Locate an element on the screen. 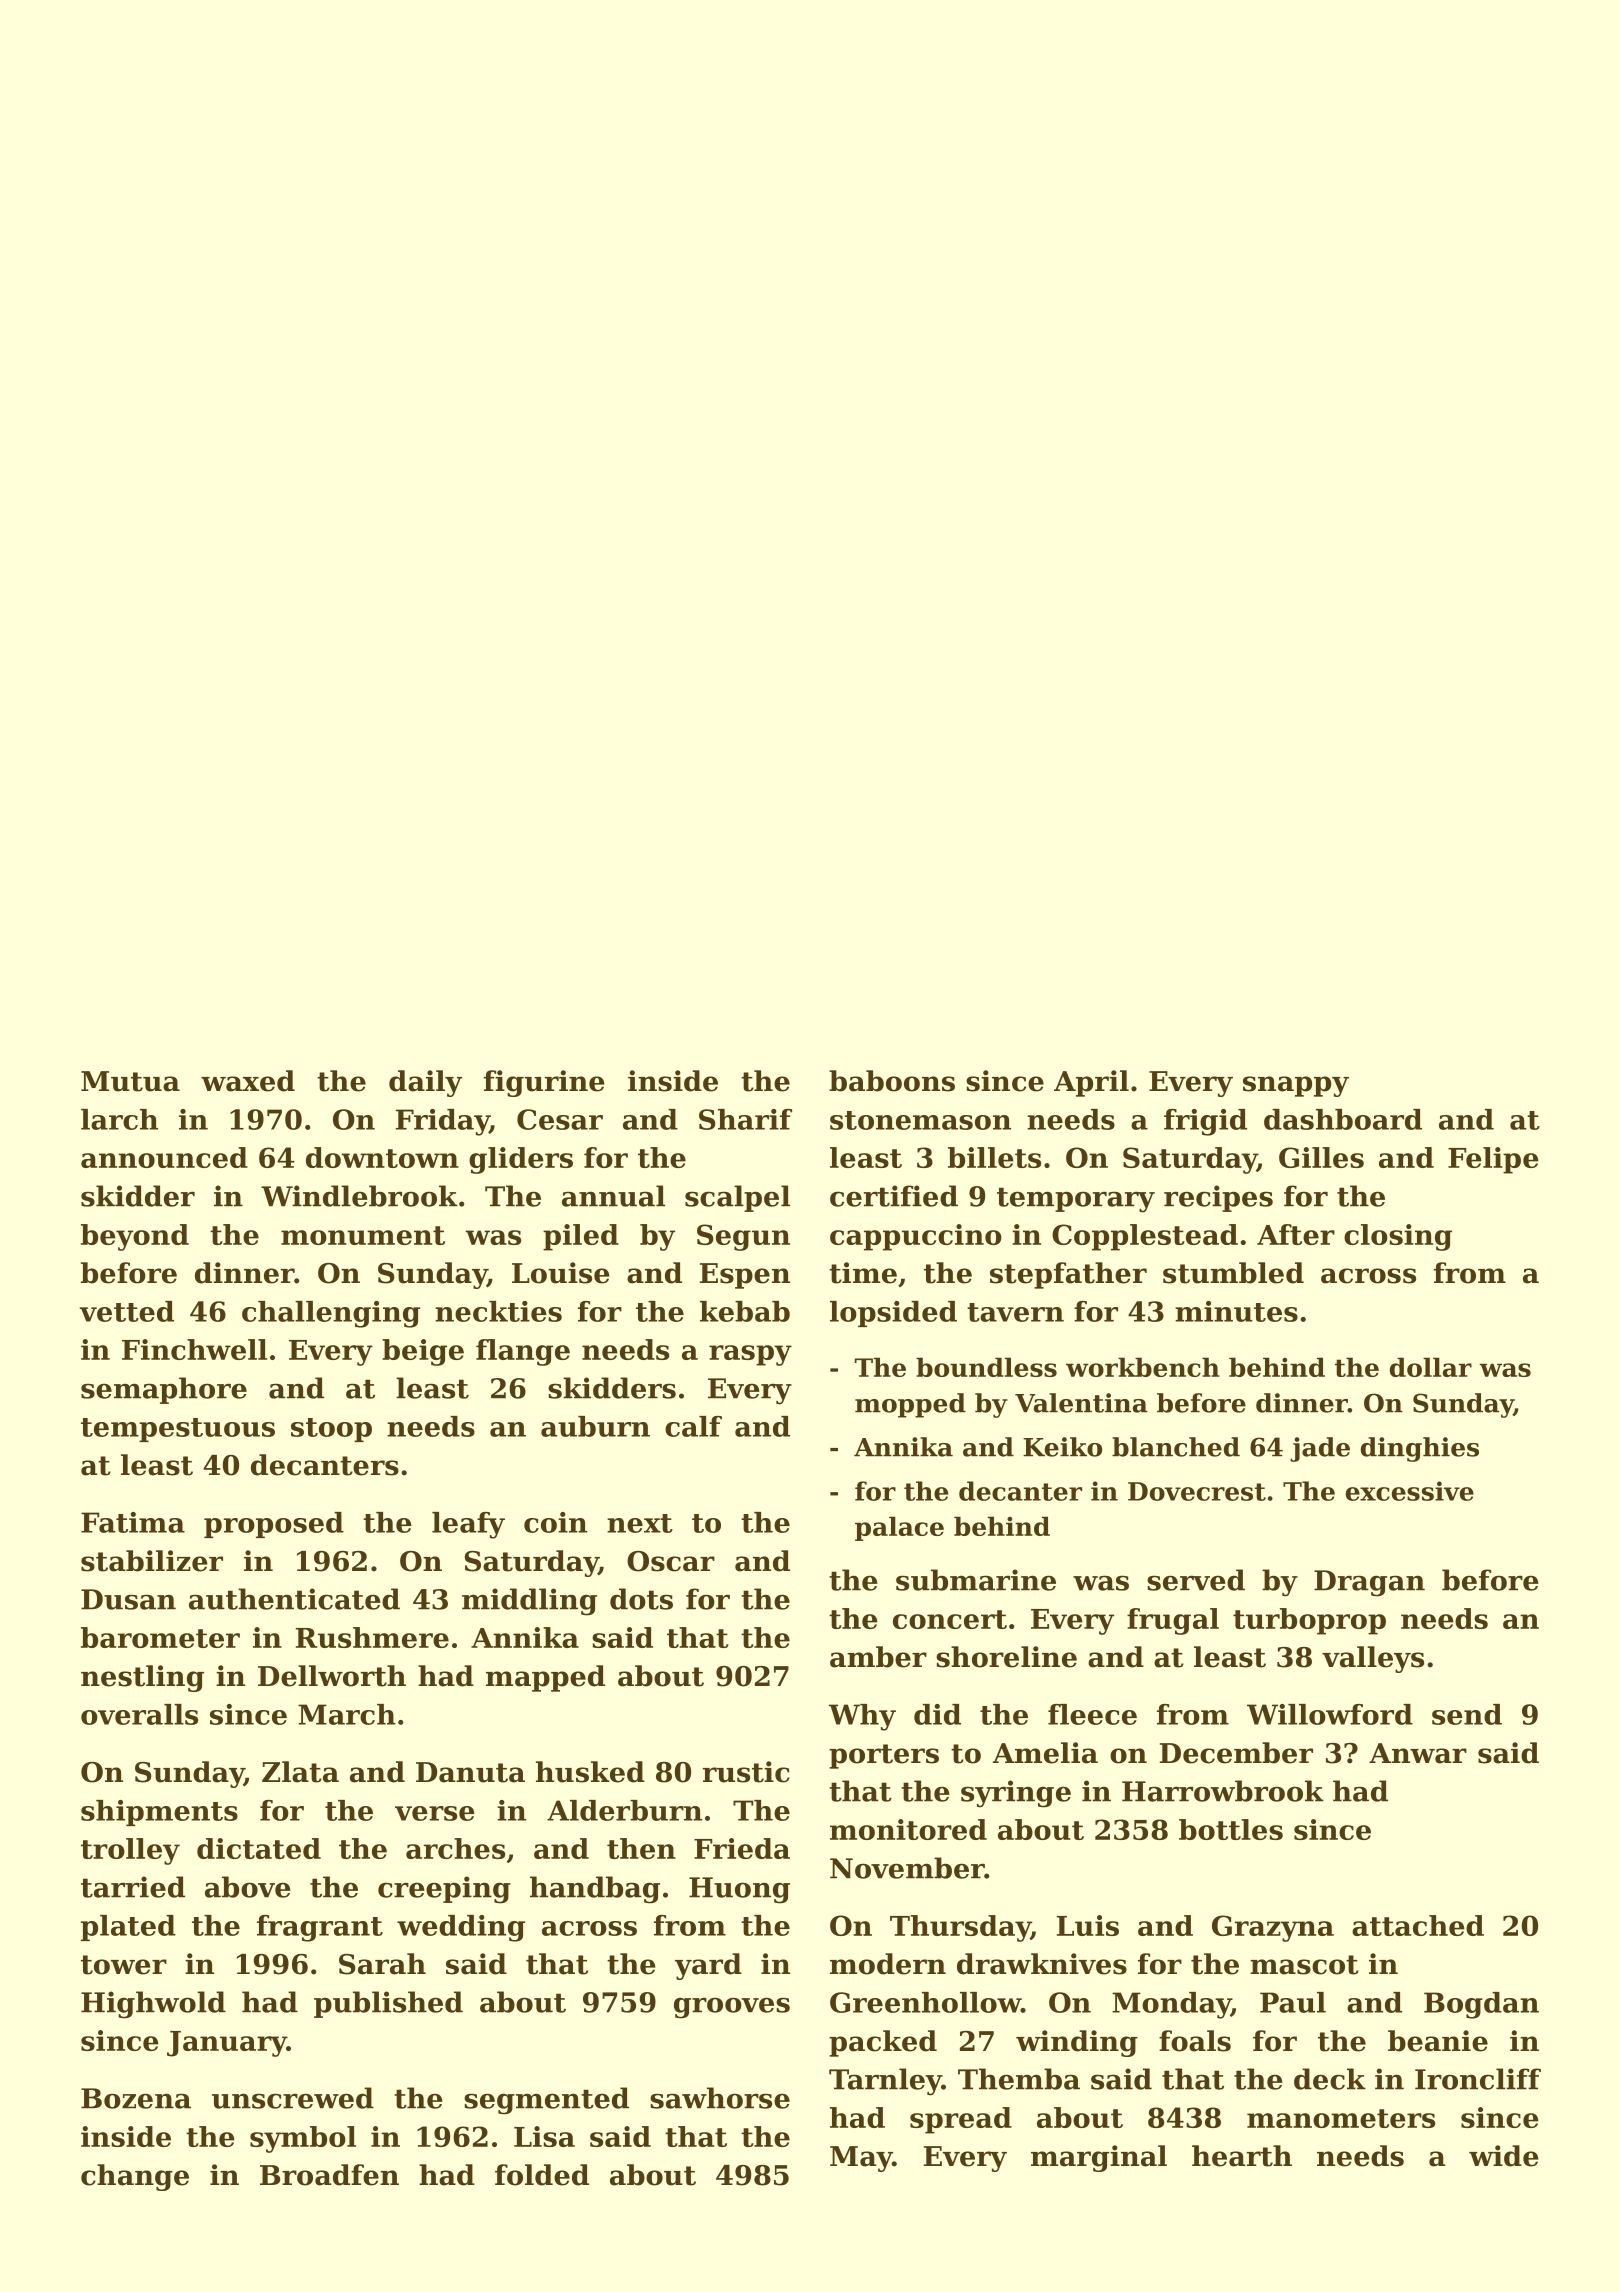  proposed is located at coordinates (274, 1525).
